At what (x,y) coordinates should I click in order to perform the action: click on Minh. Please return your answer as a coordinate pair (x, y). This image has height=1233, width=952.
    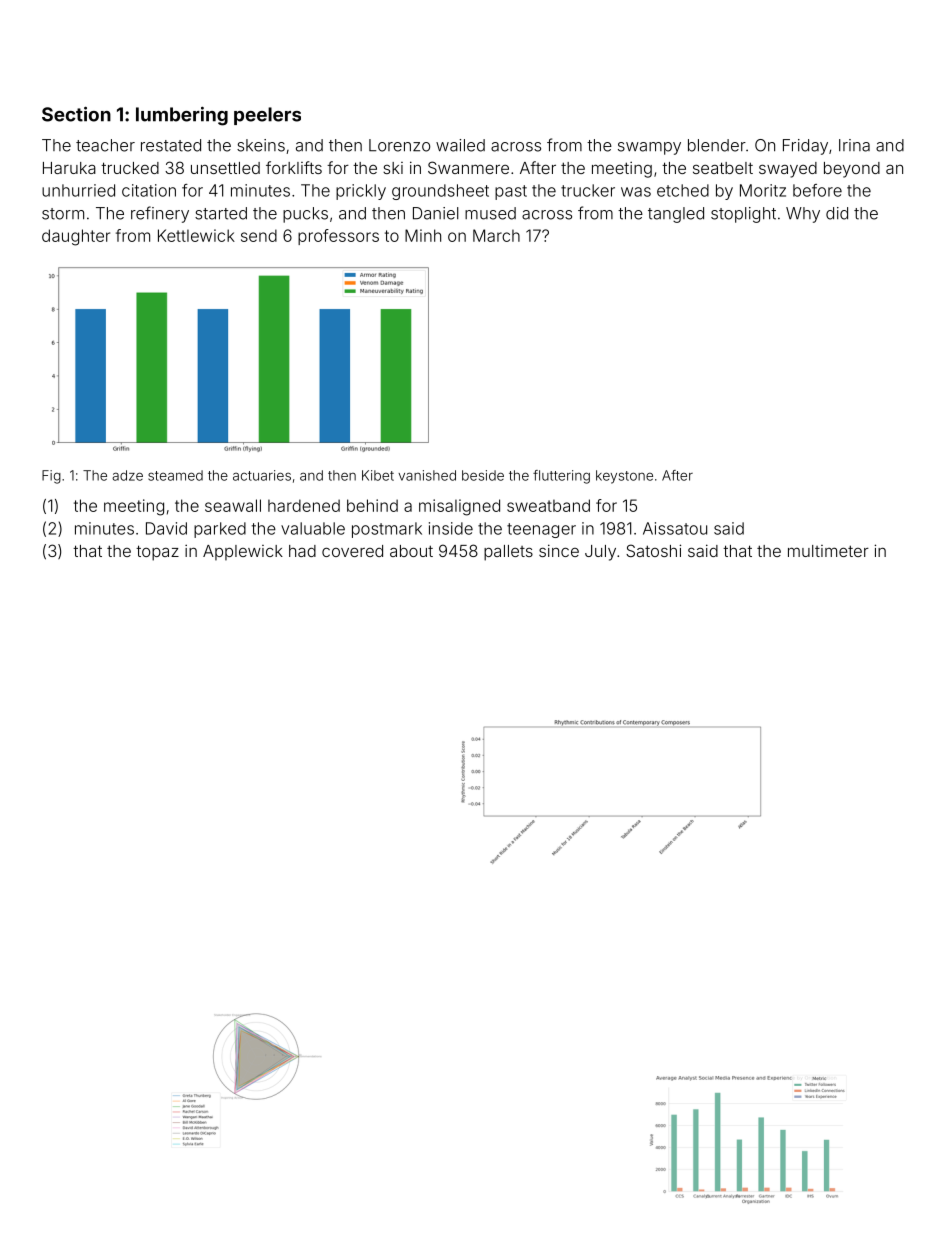
    Looking at the image, I should click on (423, 235).
